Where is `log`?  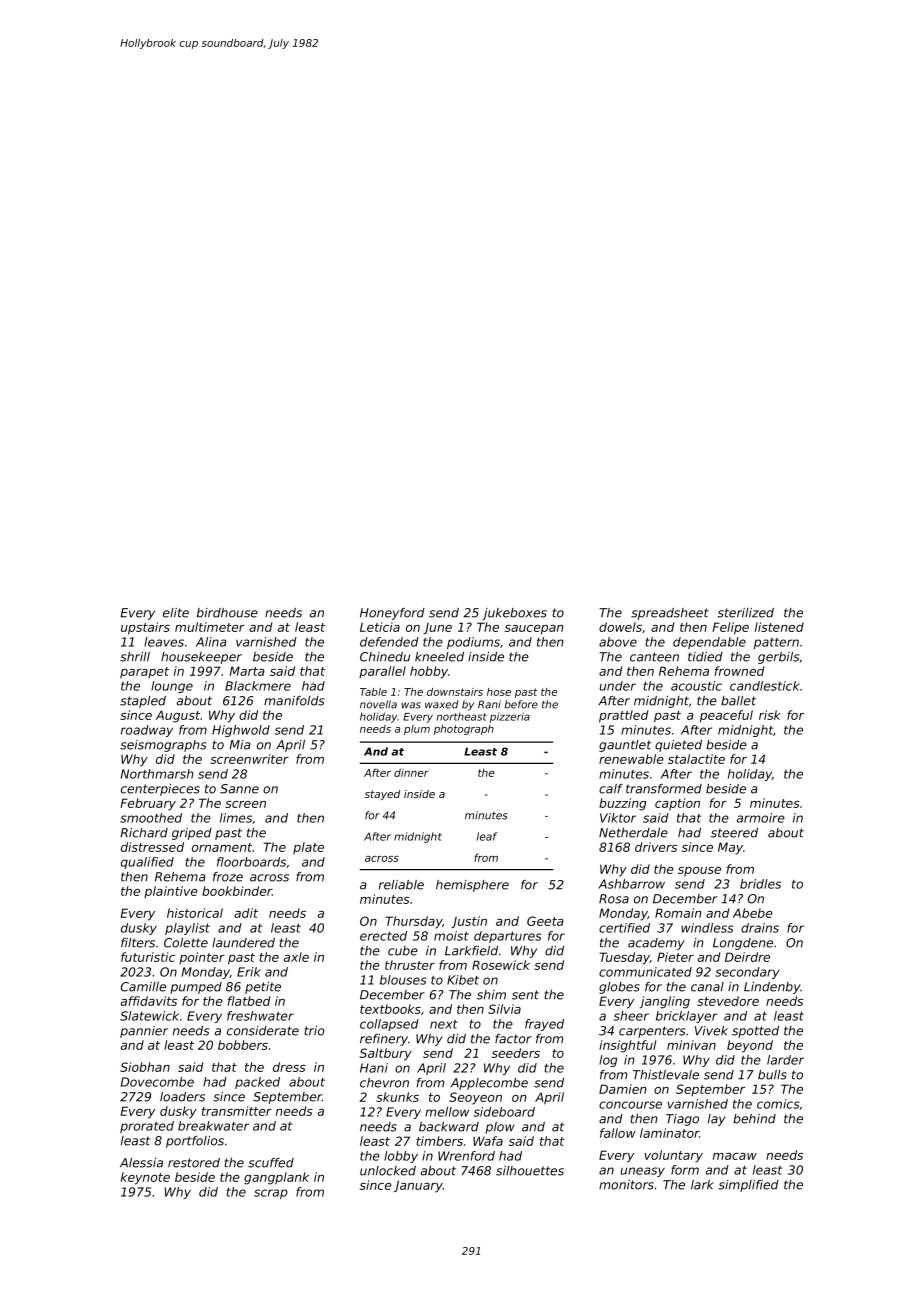 log is located at coordinates (608, 1061).
